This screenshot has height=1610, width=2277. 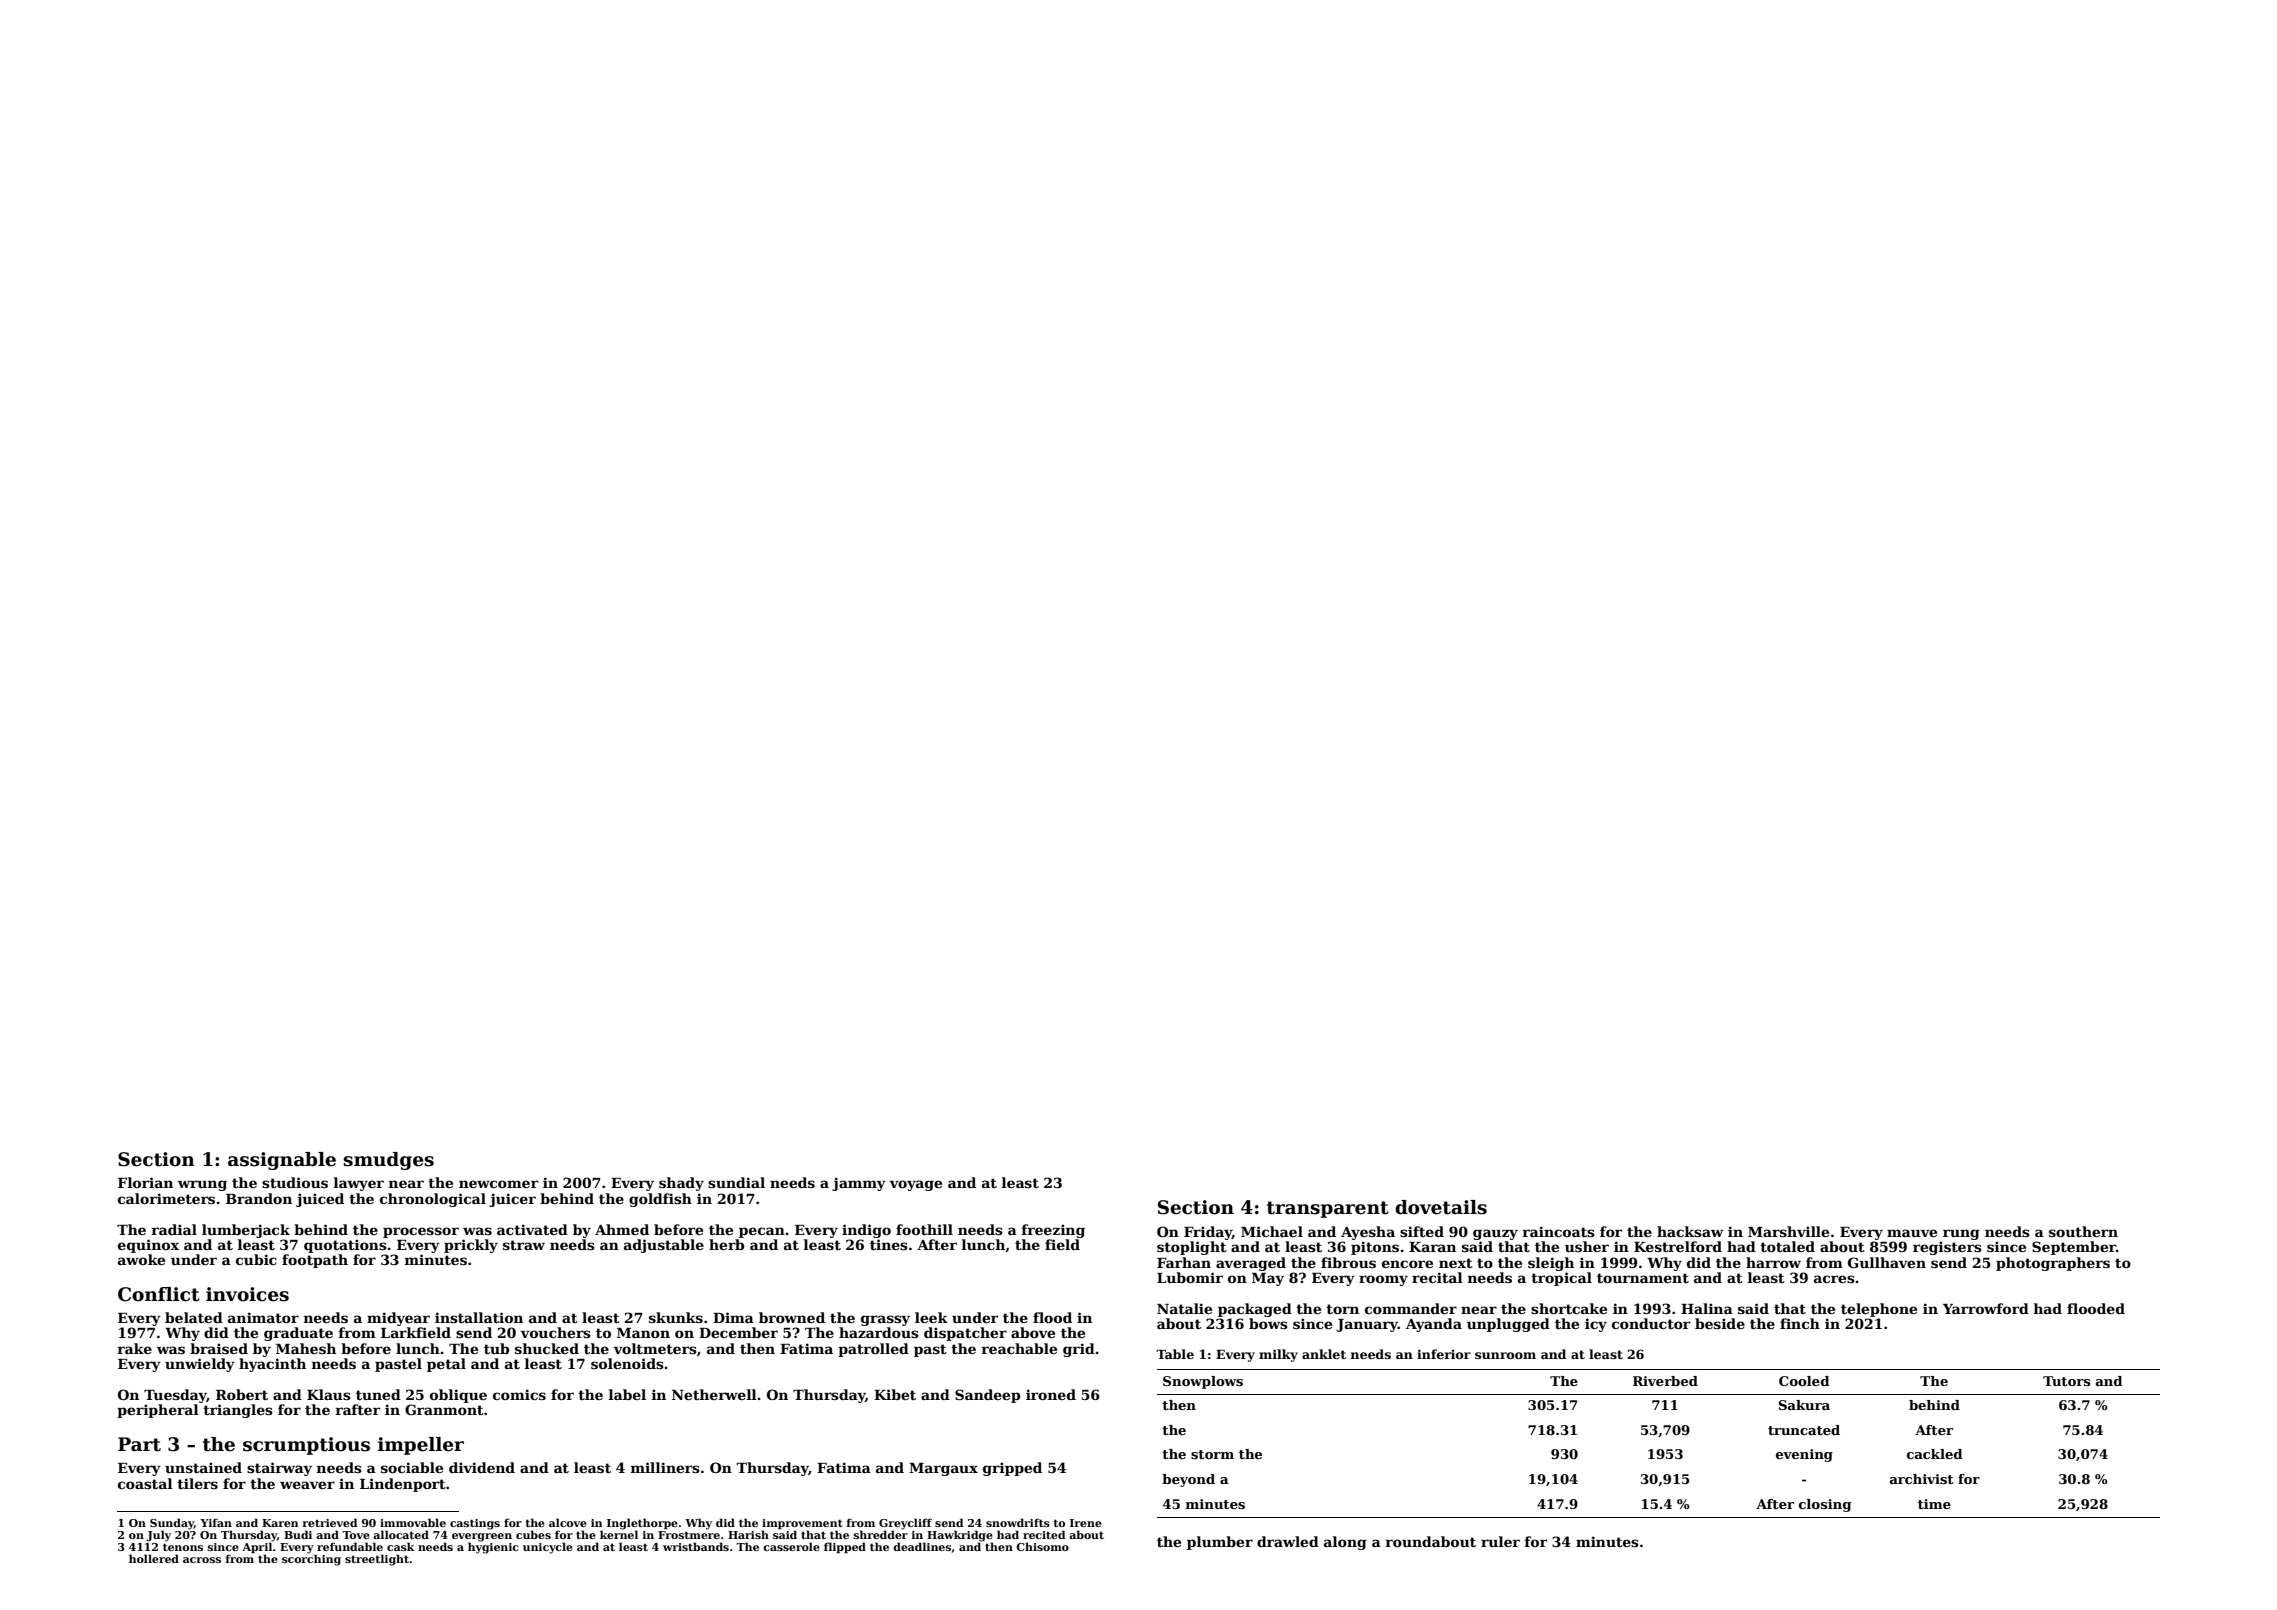 I want to click on solenoids, so click(x=627, y=1363).
